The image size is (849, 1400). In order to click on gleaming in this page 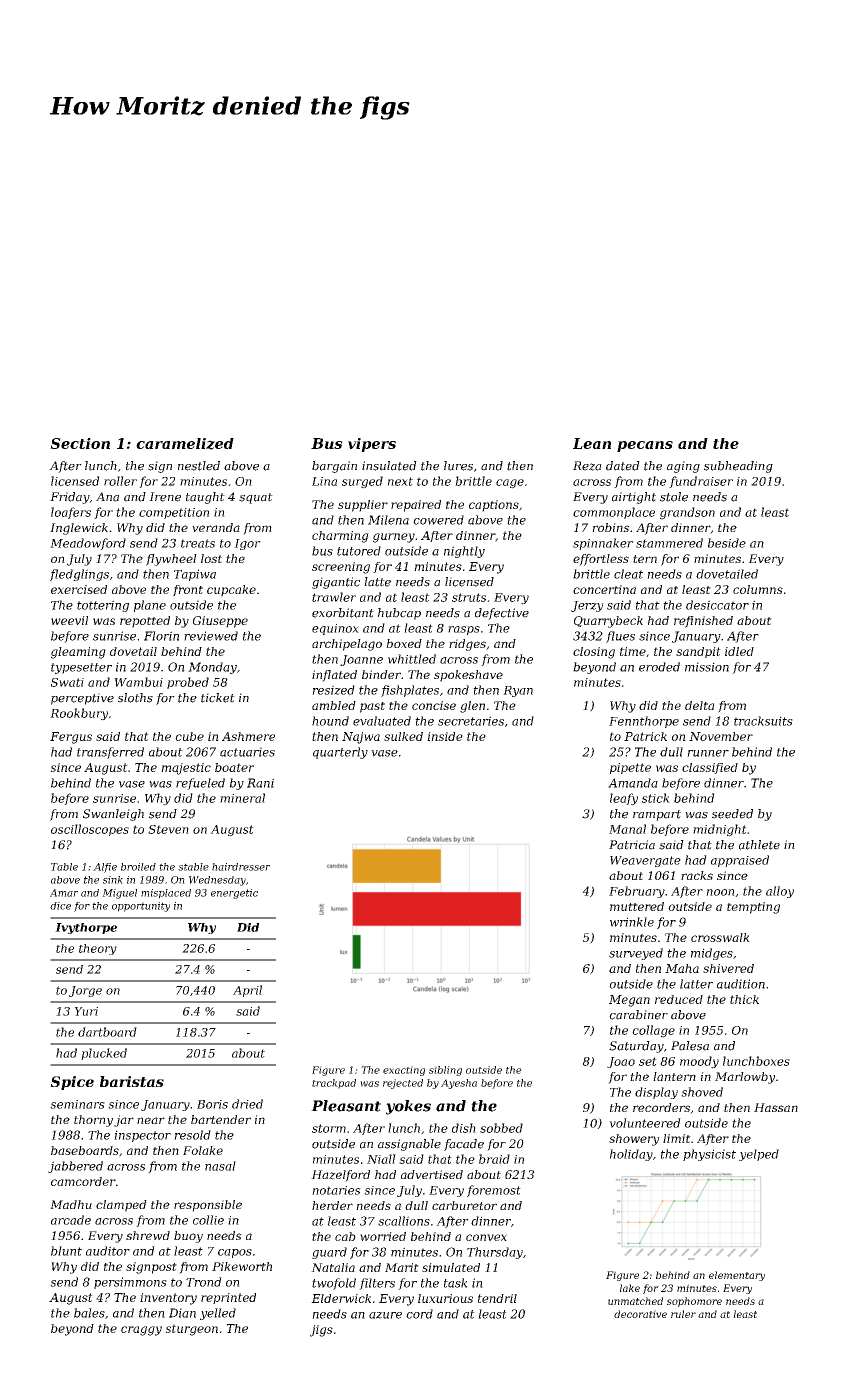, I will do `click(78, 653)`.
